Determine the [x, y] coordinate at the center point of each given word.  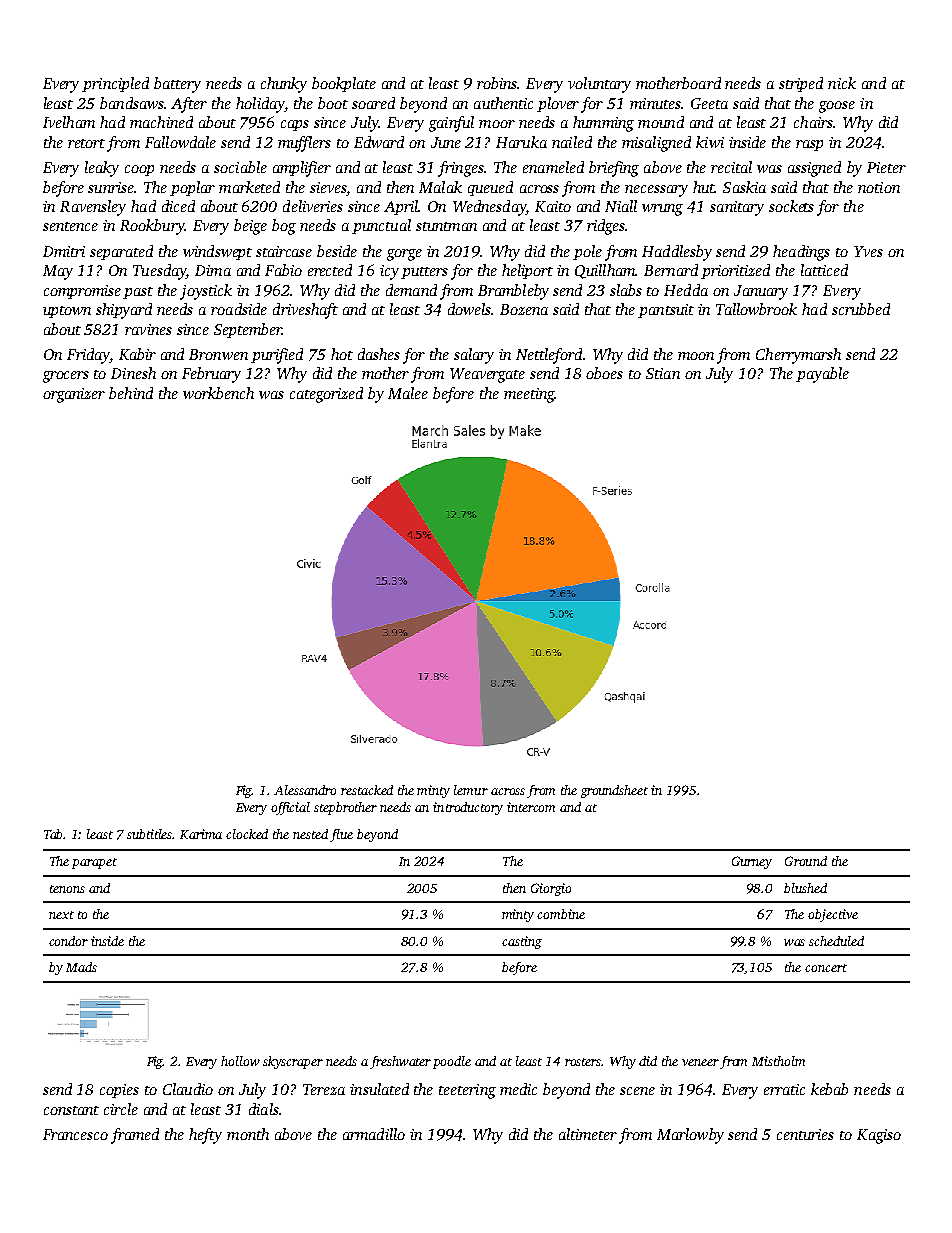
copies [119, 1091]
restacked [367, 790]
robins [497, 83]
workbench [218, 393]
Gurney [752, 862]
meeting [529, 395]
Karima [201, 834]
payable [822, 375]
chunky [284, 85]
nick [842, 83]
